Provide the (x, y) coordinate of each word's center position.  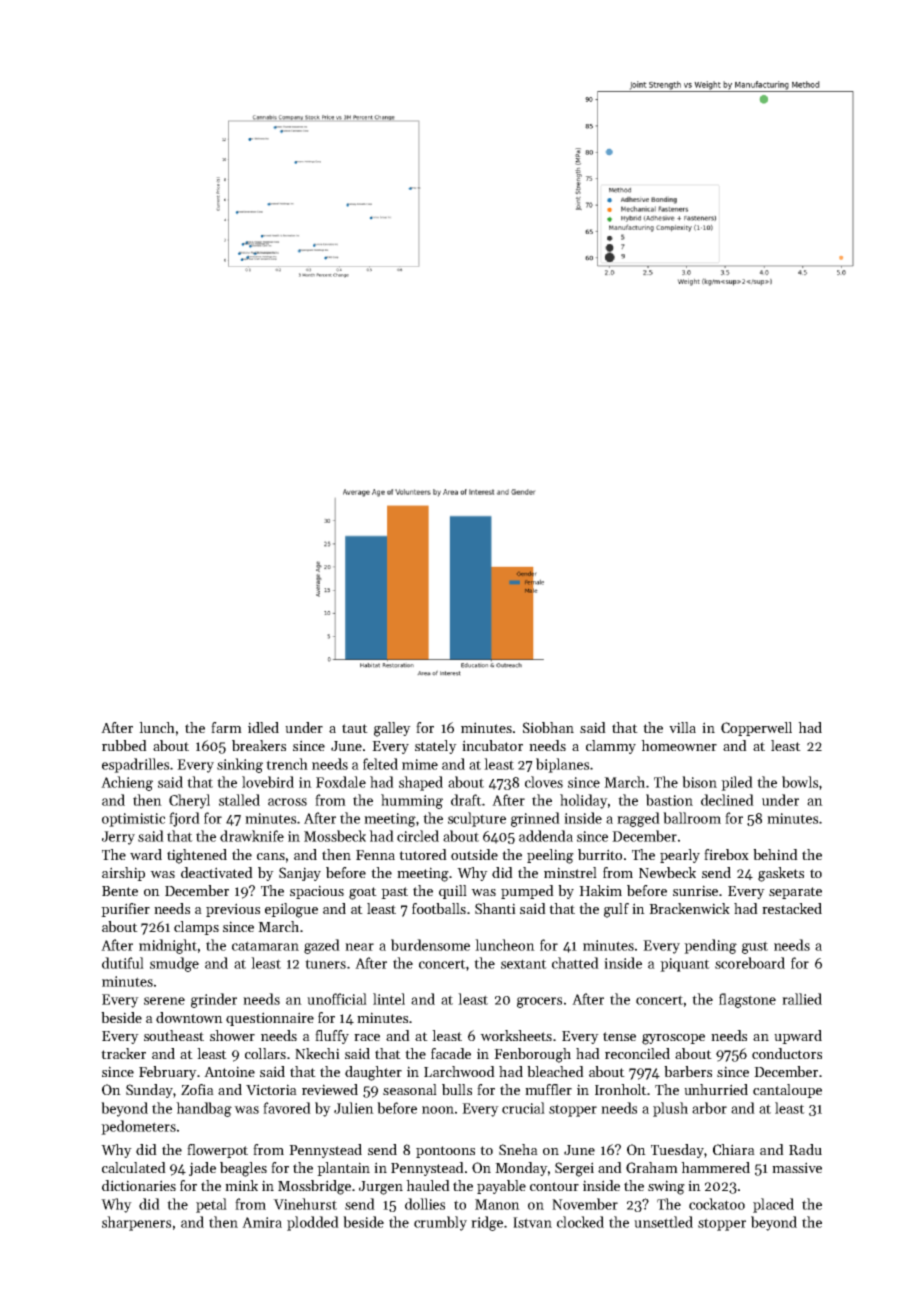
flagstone (747, 1000)
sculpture (477, 819)
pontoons (445, 1152)
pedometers (138, 1127)
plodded (313, 1223)
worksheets (516, 1035)
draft (466, 800)
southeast (174, 1035)
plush (670, 1109)
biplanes (562, 765)
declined (727, 800)
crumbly (440, 1223)
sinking (240, 765)
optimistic (133, 820)
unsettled (663, 1222)
